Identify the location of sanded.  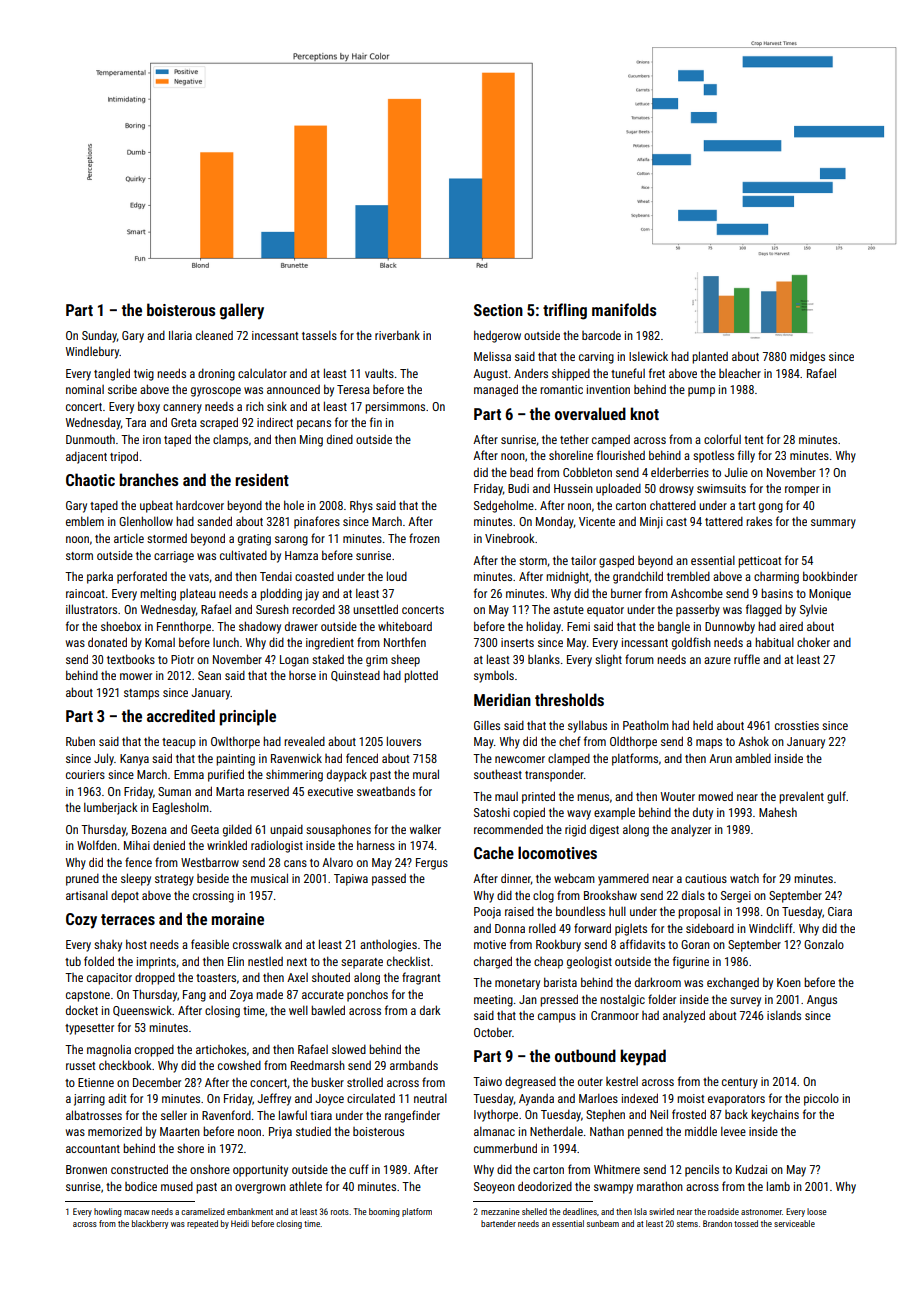
(214, 521).
